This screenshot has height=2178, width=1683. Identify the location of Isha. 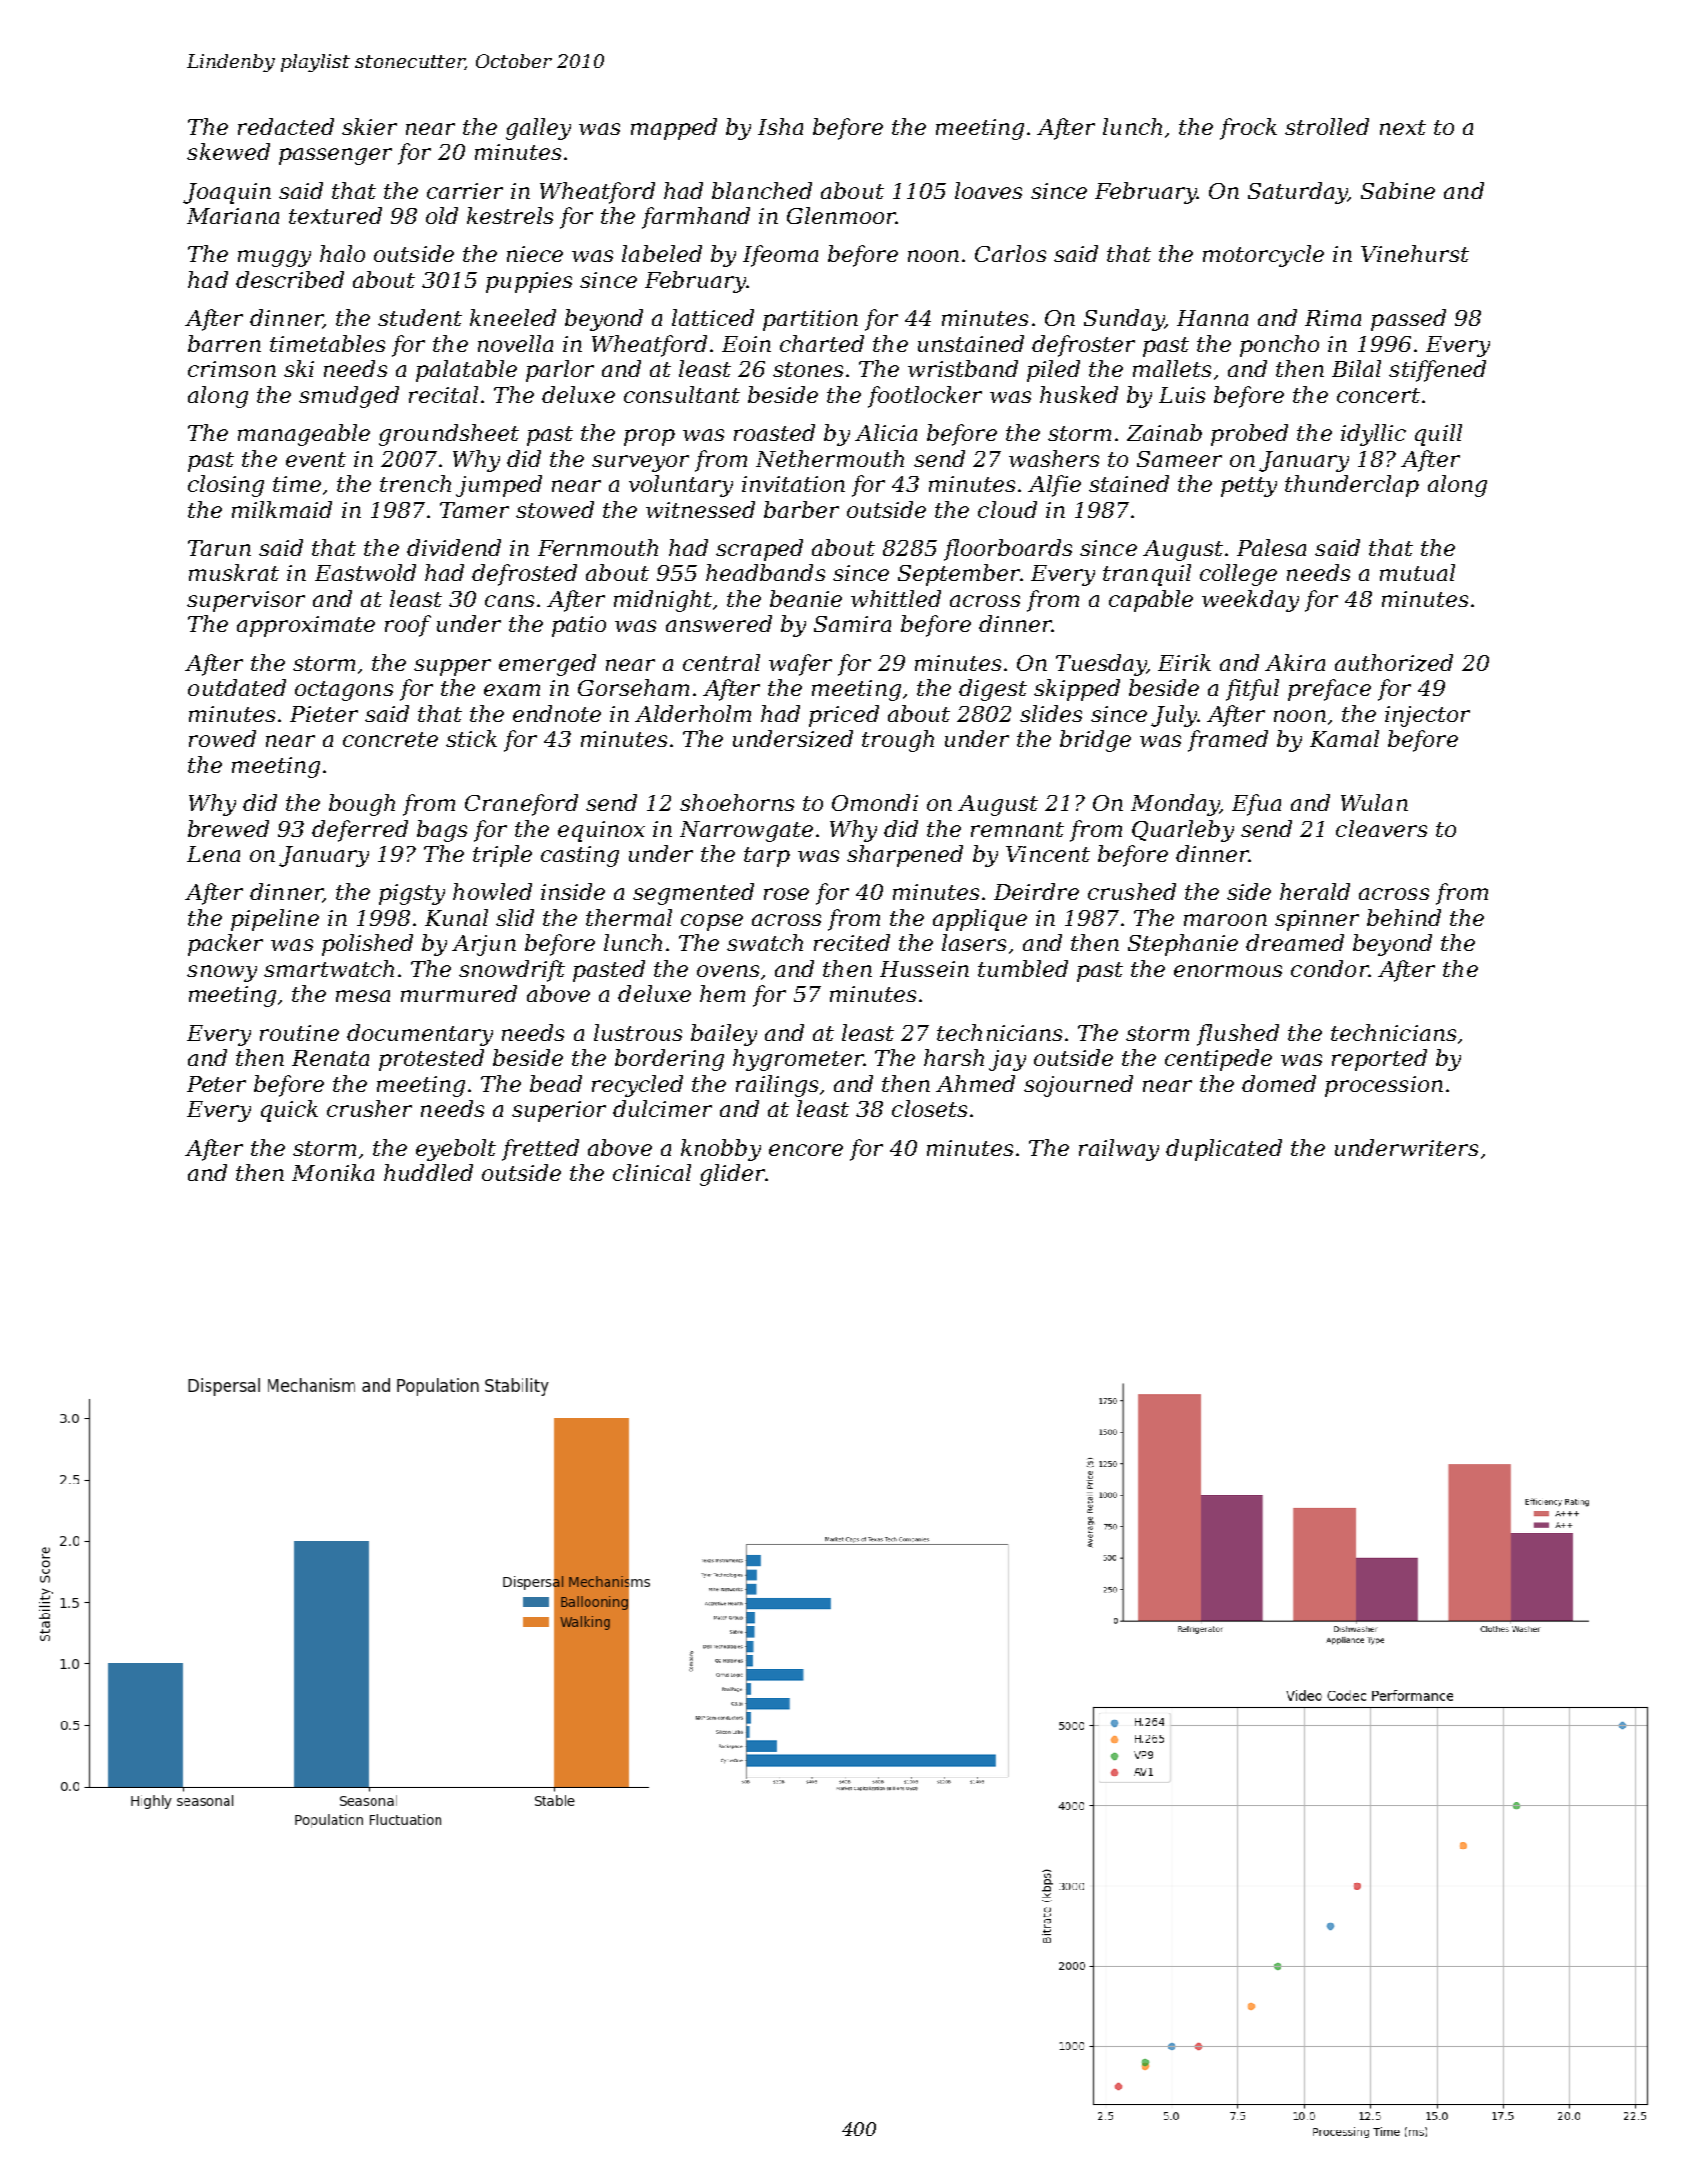
(780, 126).
